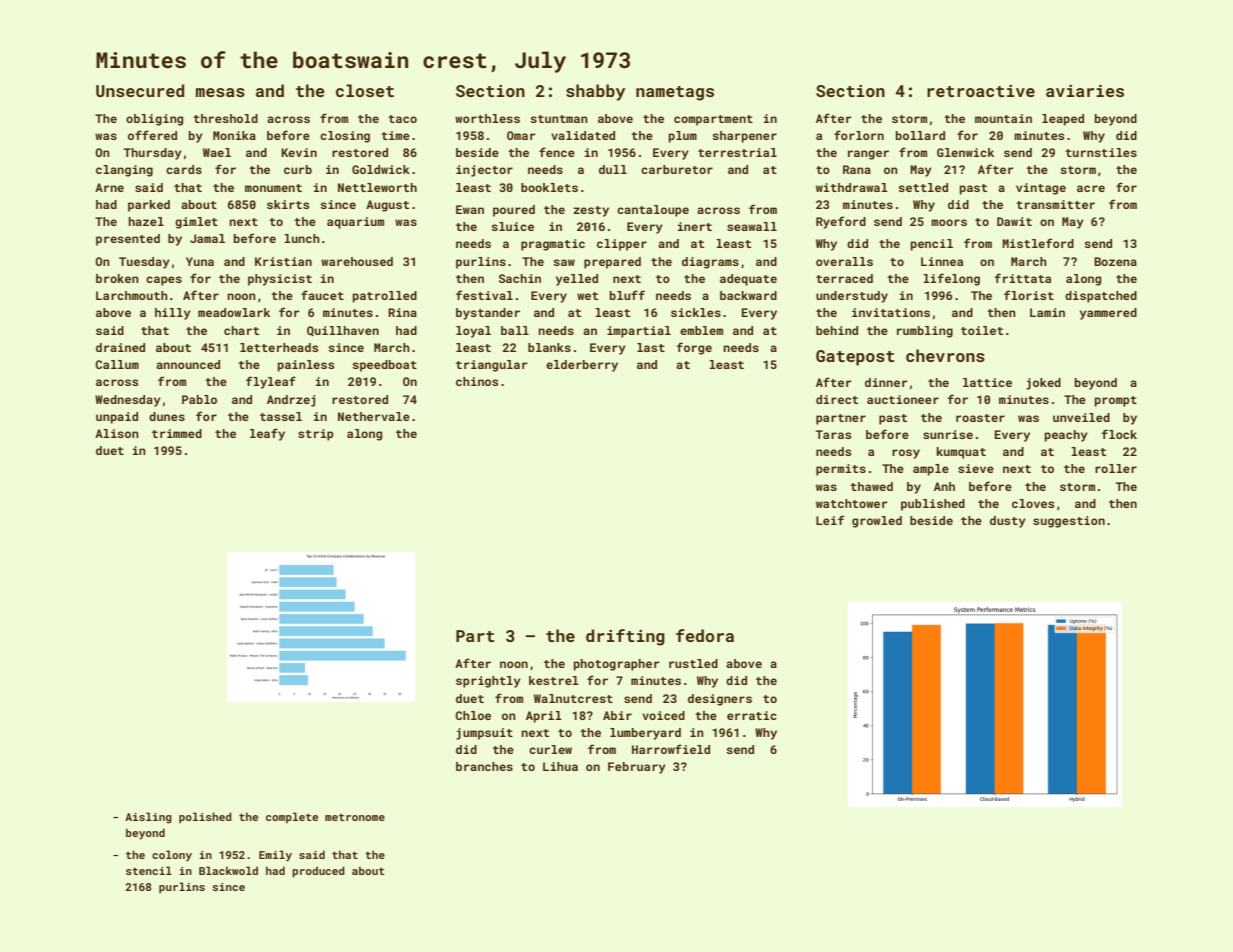 Image resolution: width=1233 pixels, height=952 pixels. I want to click on erratic, so click(752, 715).
